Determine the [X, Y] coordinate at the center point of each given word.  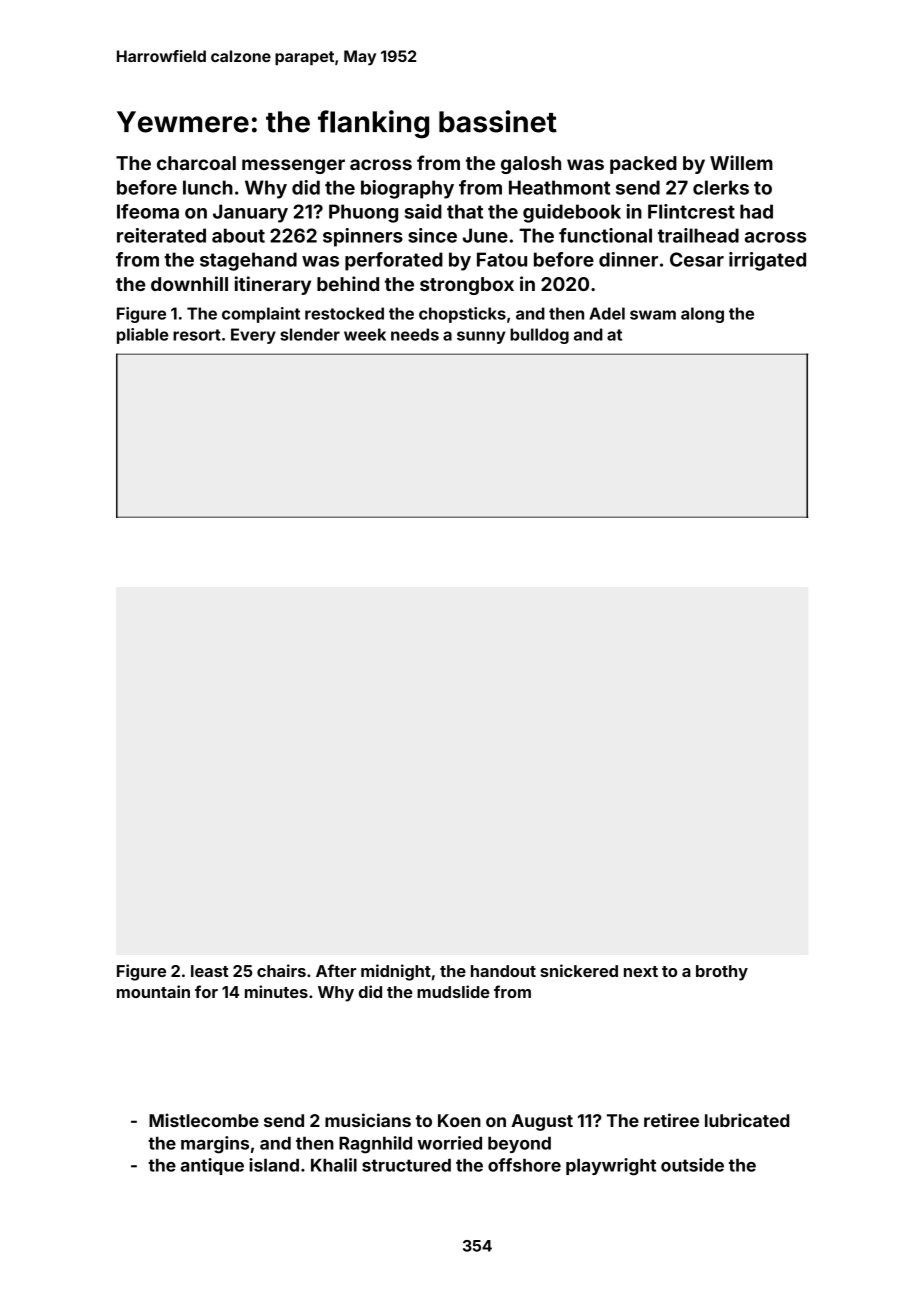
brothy [722, 973]
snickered [579, 970]
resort [197, 335]
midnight [396, 972]
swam [653, 315]
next [641, 971]
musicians [368, 1120]
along [702, 315]
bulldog [539, 336]
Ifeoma [148, 211]
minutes [276, 991]
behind [348, 283]
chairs [281, 970]
